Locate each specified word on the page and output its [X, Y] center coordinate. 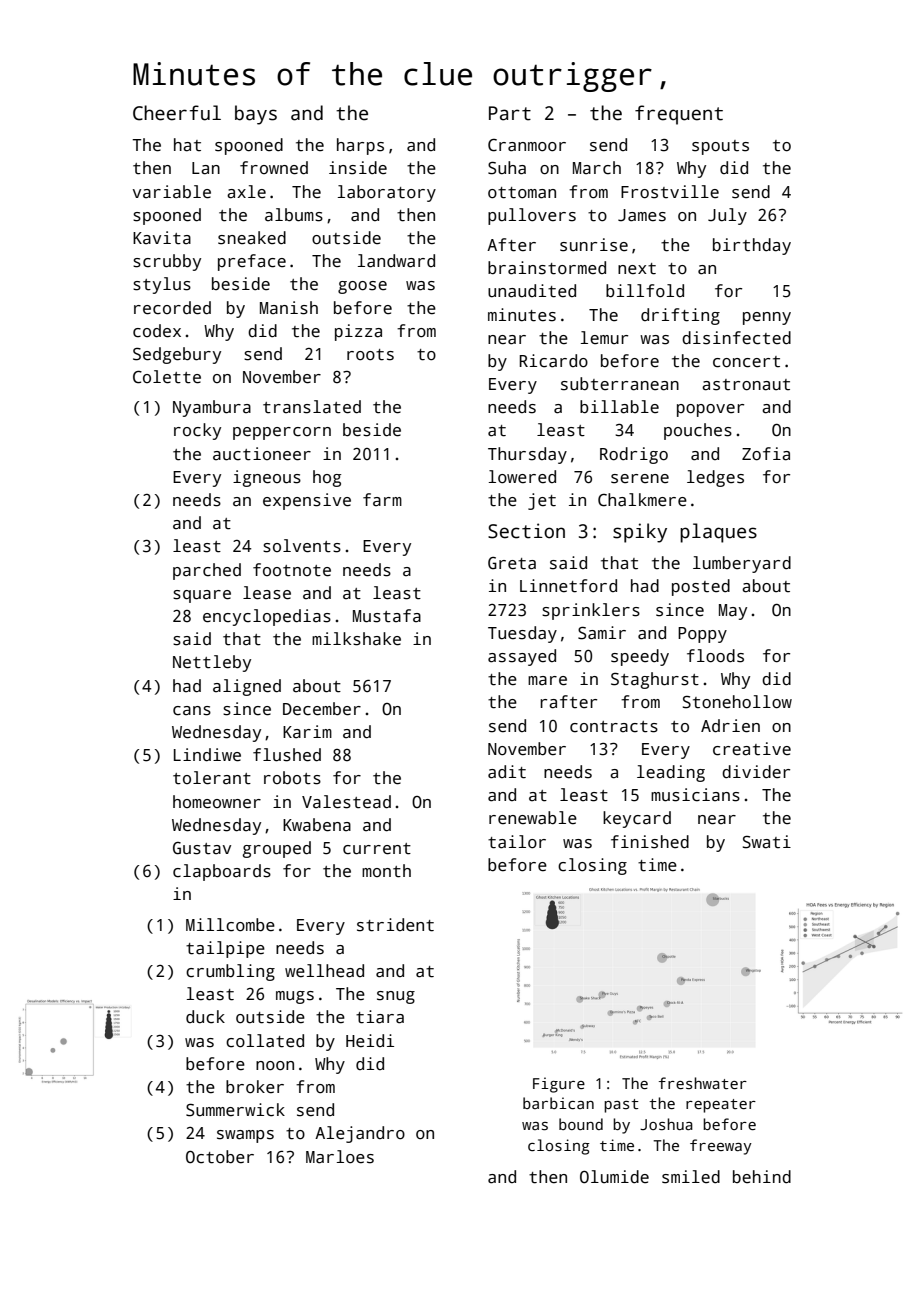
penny [767, 318]
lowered [522, 477]
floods [715, 656]
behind [762, 1177]
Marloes [340, 1157]
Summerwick [235, 1110]
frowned [274, 168]
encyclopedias [267, 617]
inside [358, 168]
